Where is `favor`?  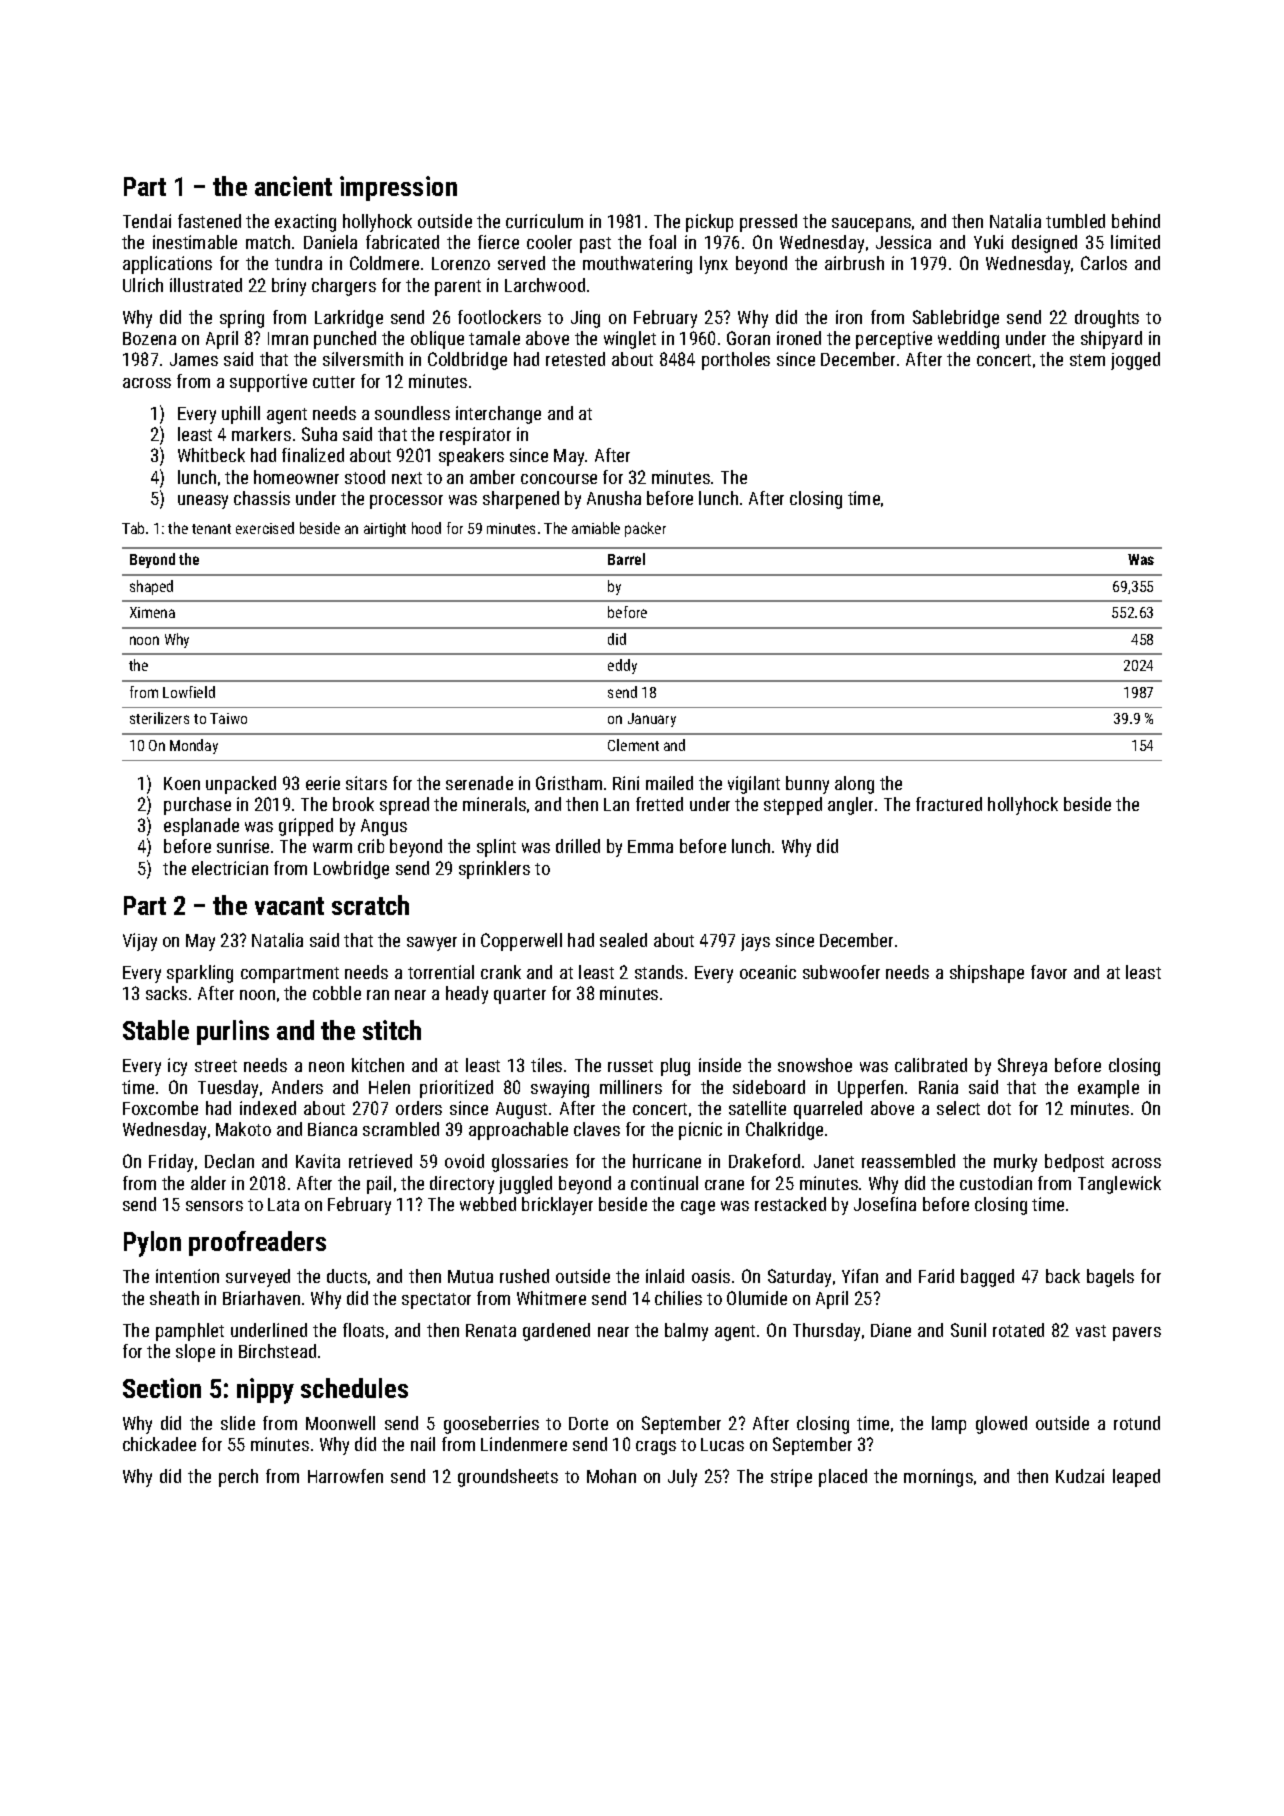
favor is located at coordinates (1049, 972).
